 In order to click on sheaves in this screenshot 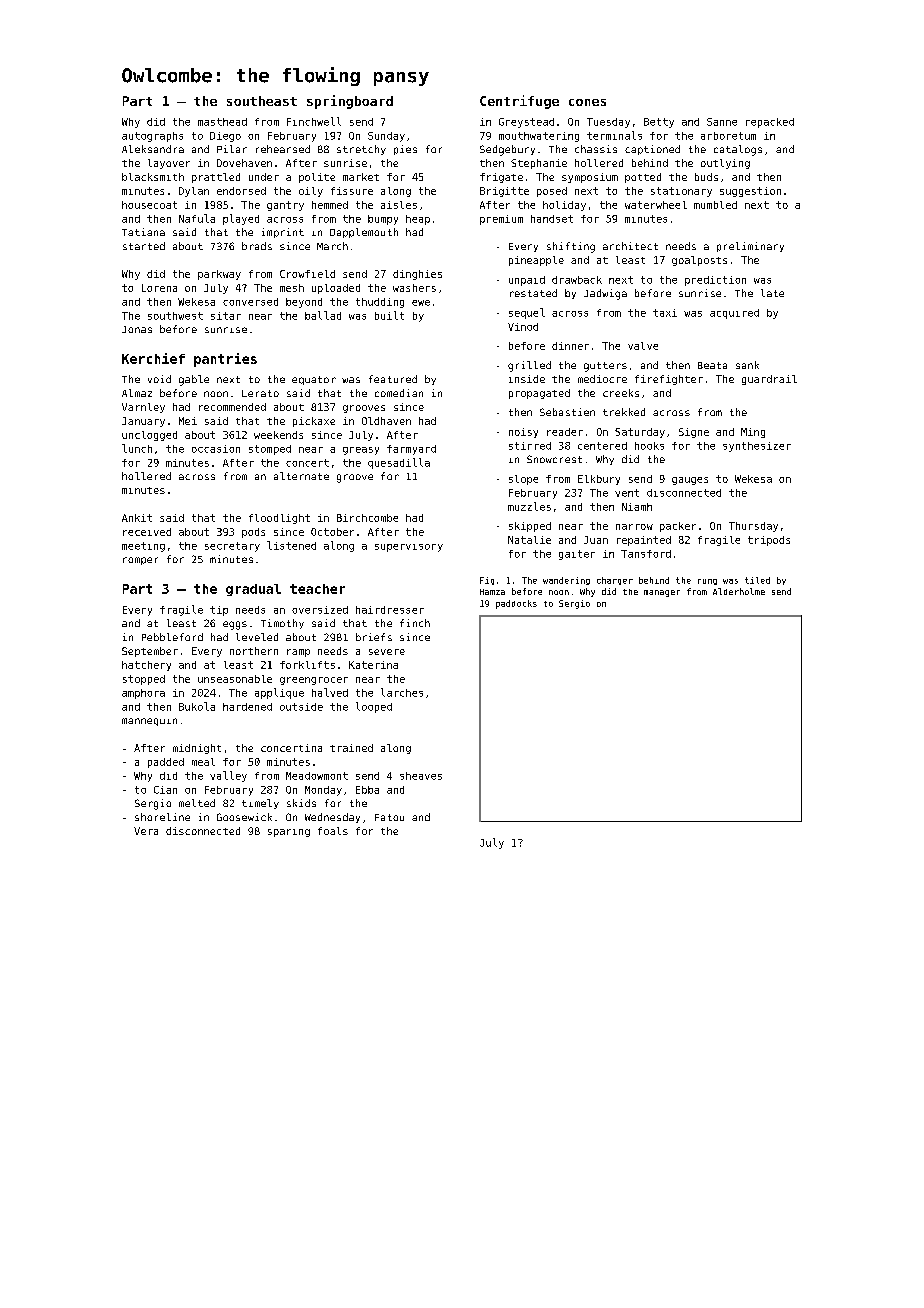, I will do `click(421, 776)`.
